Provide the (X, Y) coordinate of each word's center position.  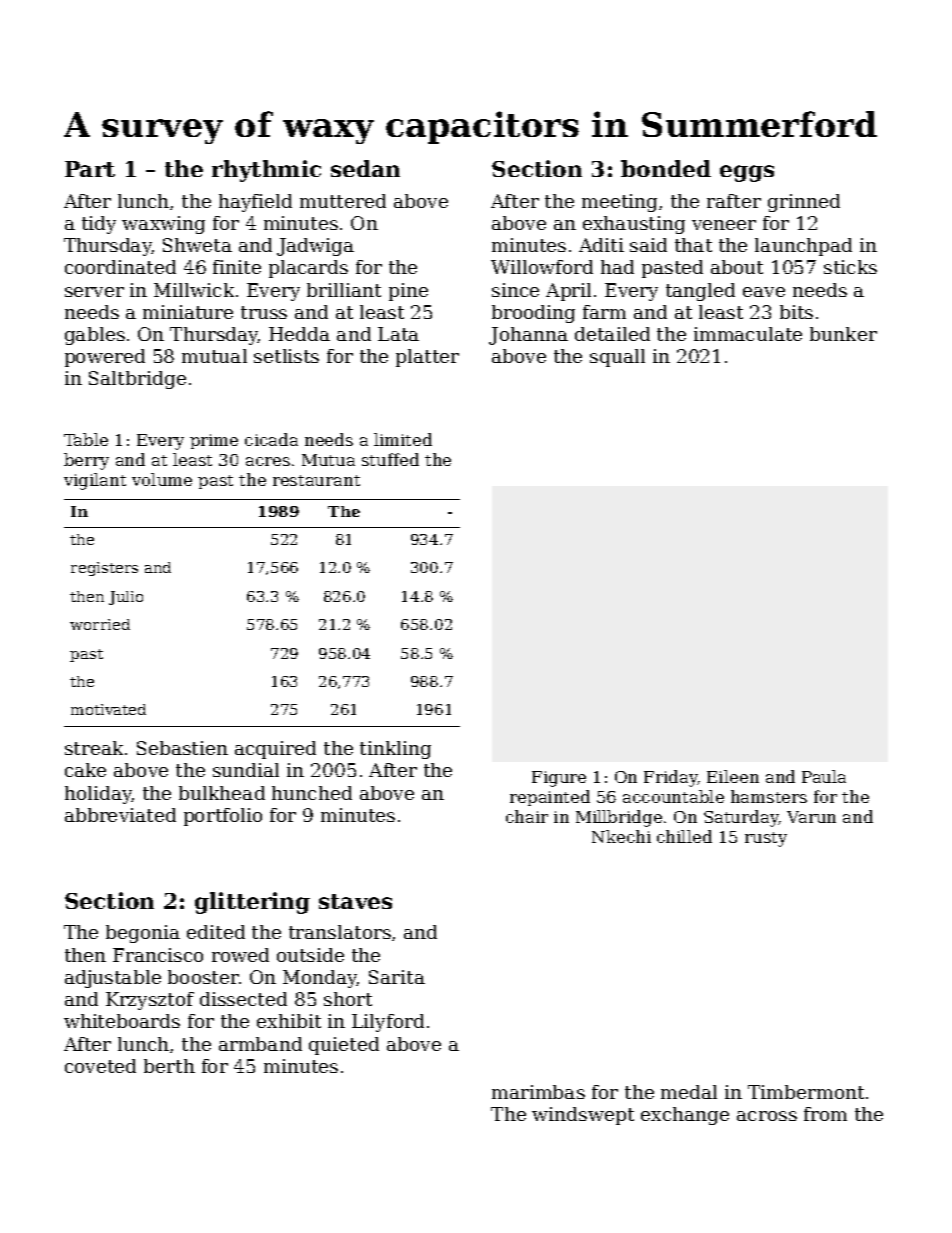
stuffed (390, 459)
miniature (188, 312)
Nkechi (621, 836)
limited (403, 439)
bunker (843, 334)
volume (162, 479)
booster (203, 977)
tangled (700, 292)
